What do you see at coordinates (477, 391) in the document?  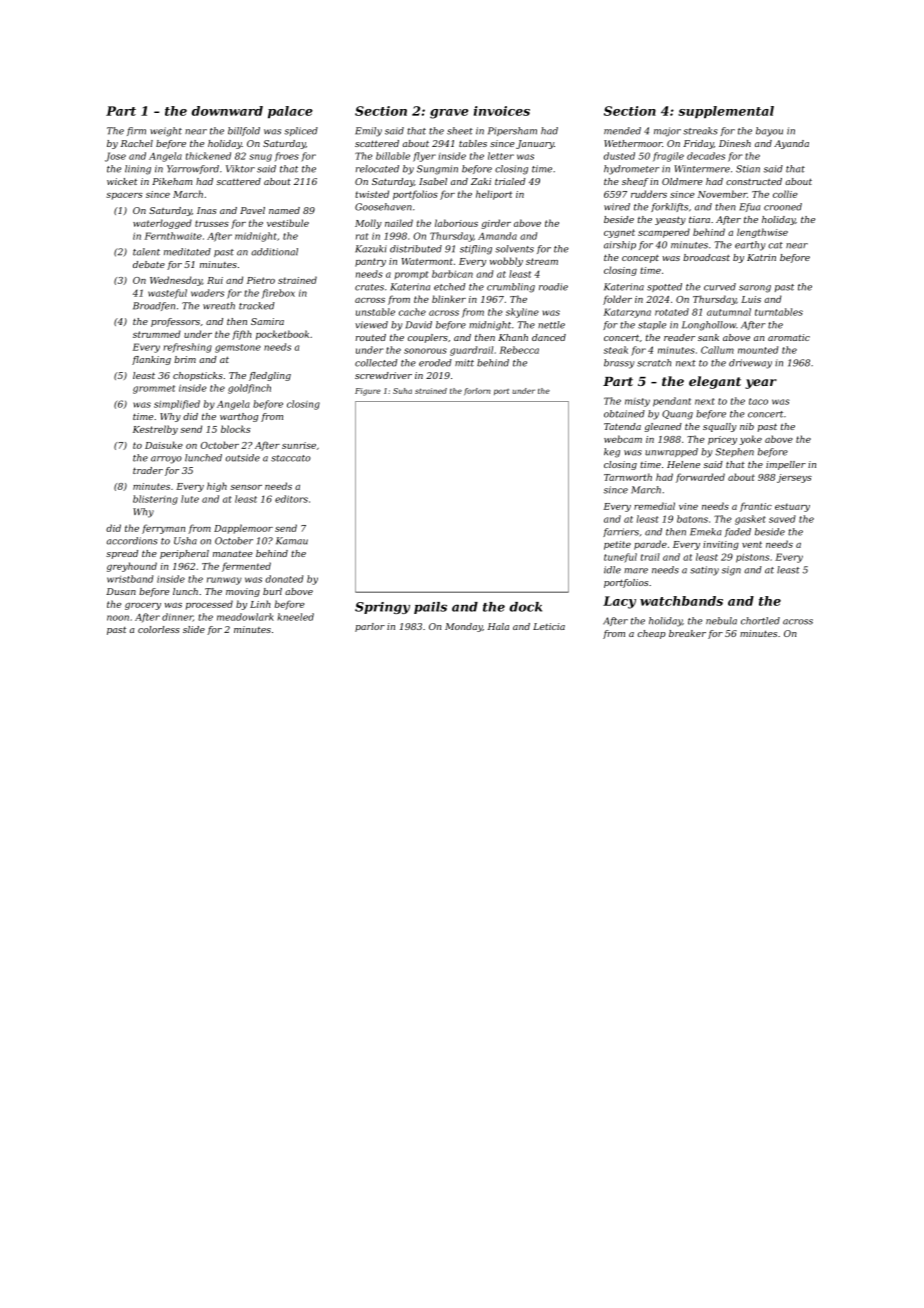 I see `forlorn` at bounding box center [477, 391].
